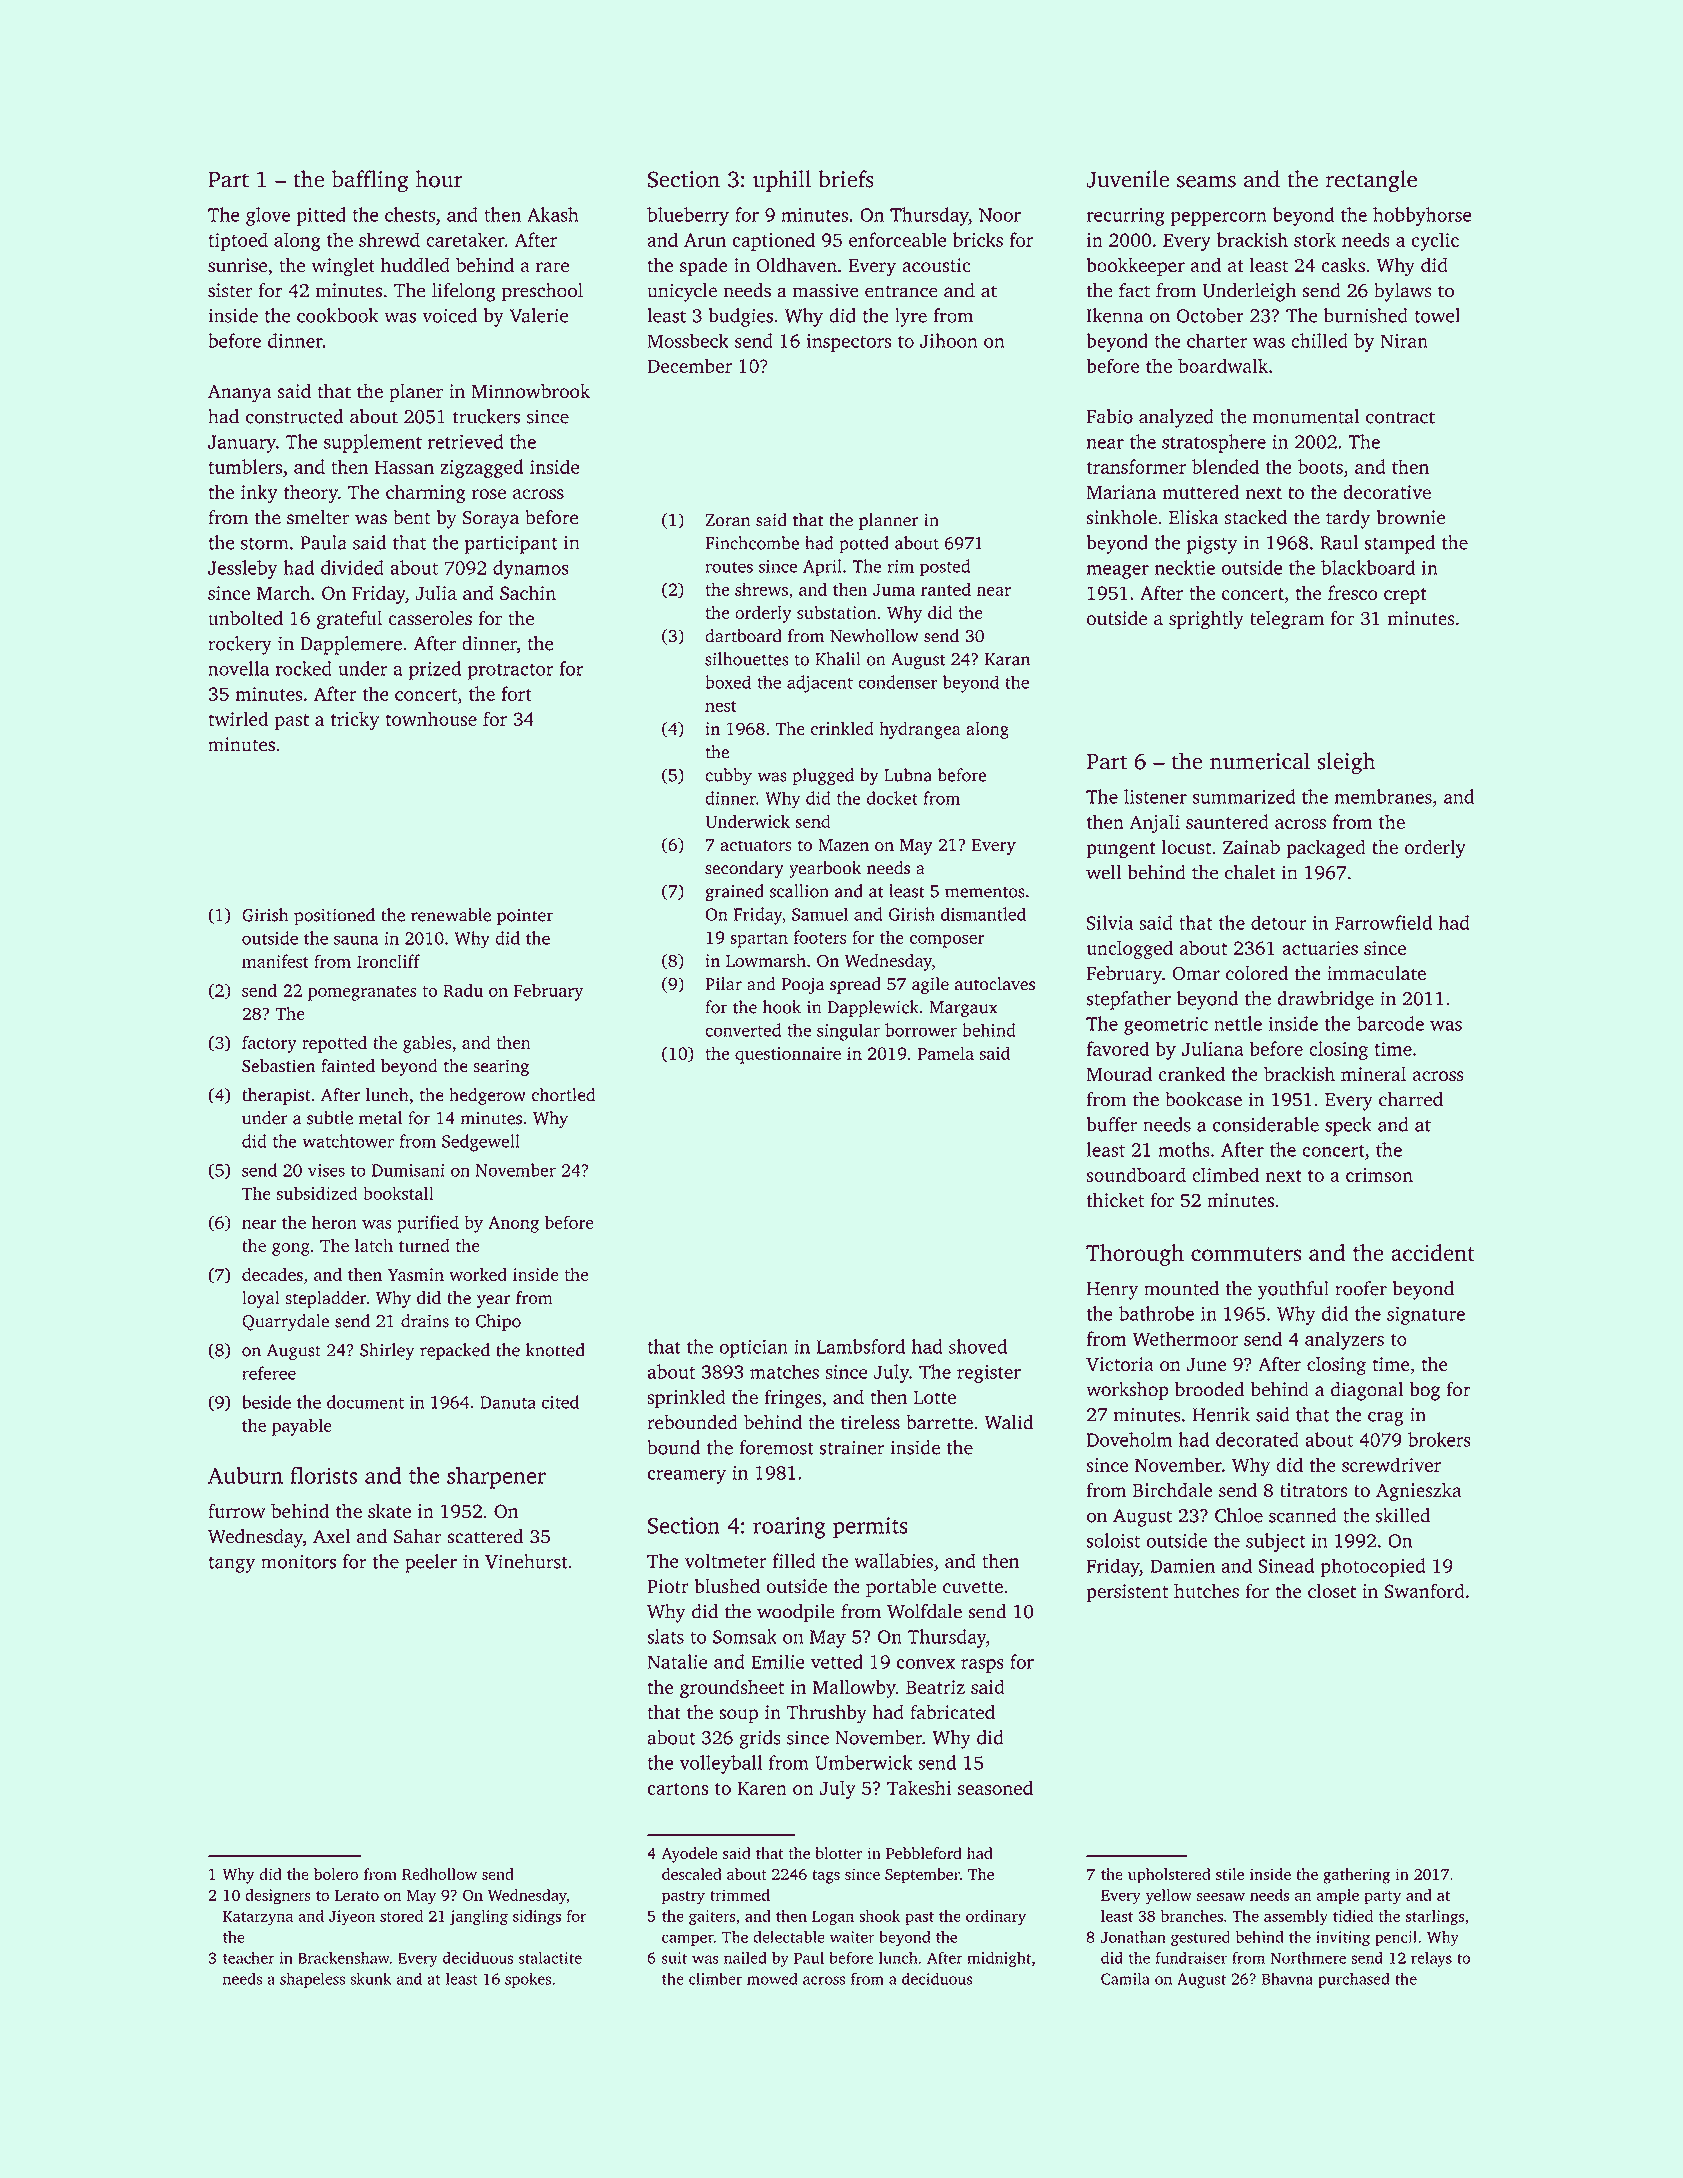 This screenshot has height=2178, width=1683. I want to click on inspectors, so click(849, 343).
